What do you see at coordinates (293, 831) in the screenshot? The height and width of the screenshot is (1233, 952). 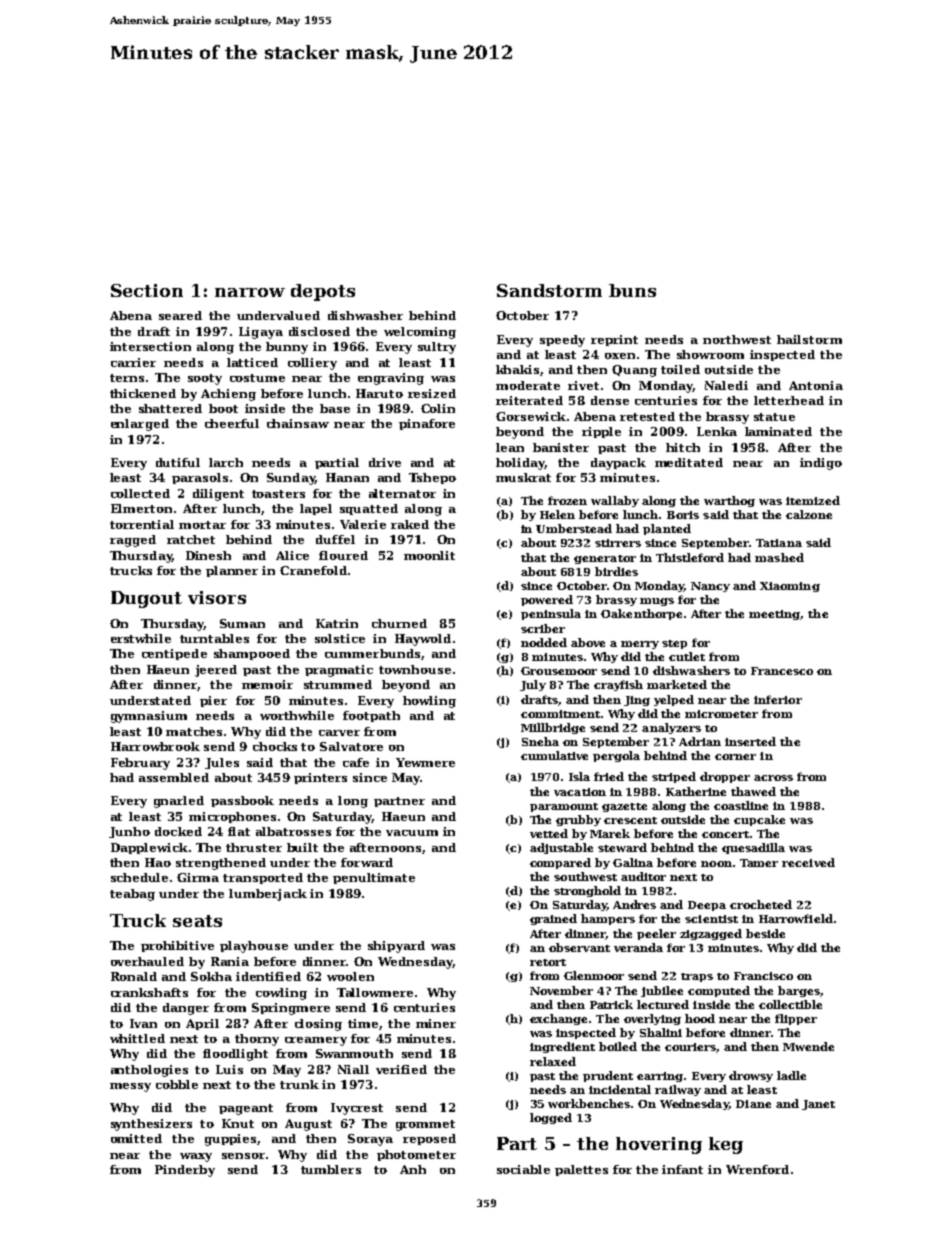 I see `albatrosses` at bounding box center [293, 831].
